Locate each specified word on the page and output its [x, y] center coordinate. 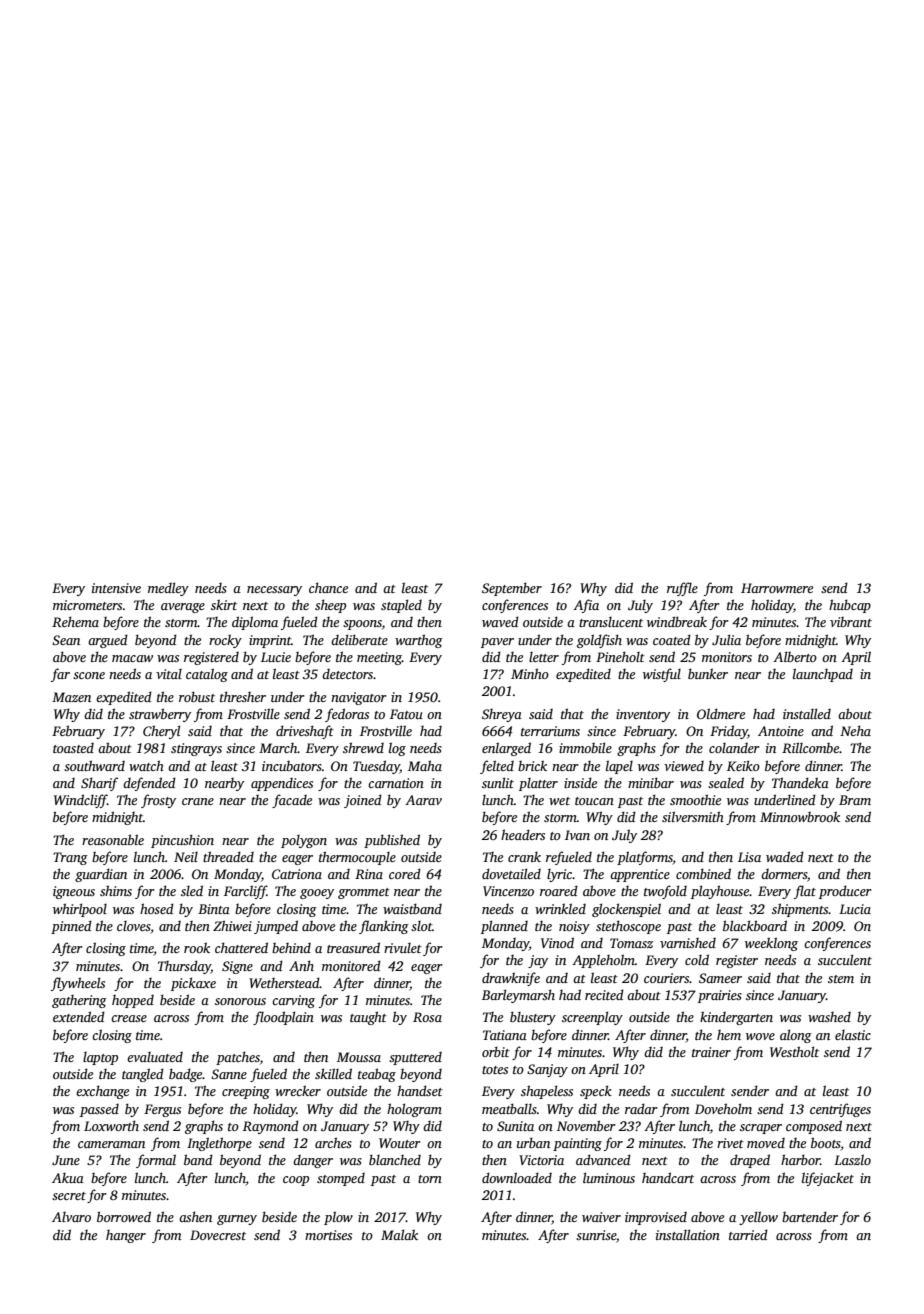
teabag [377, 1075]
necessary [274, 591]
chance [328, 587]
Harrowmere [777, 588]
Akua [68, 1177]
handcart [668, 1177]
